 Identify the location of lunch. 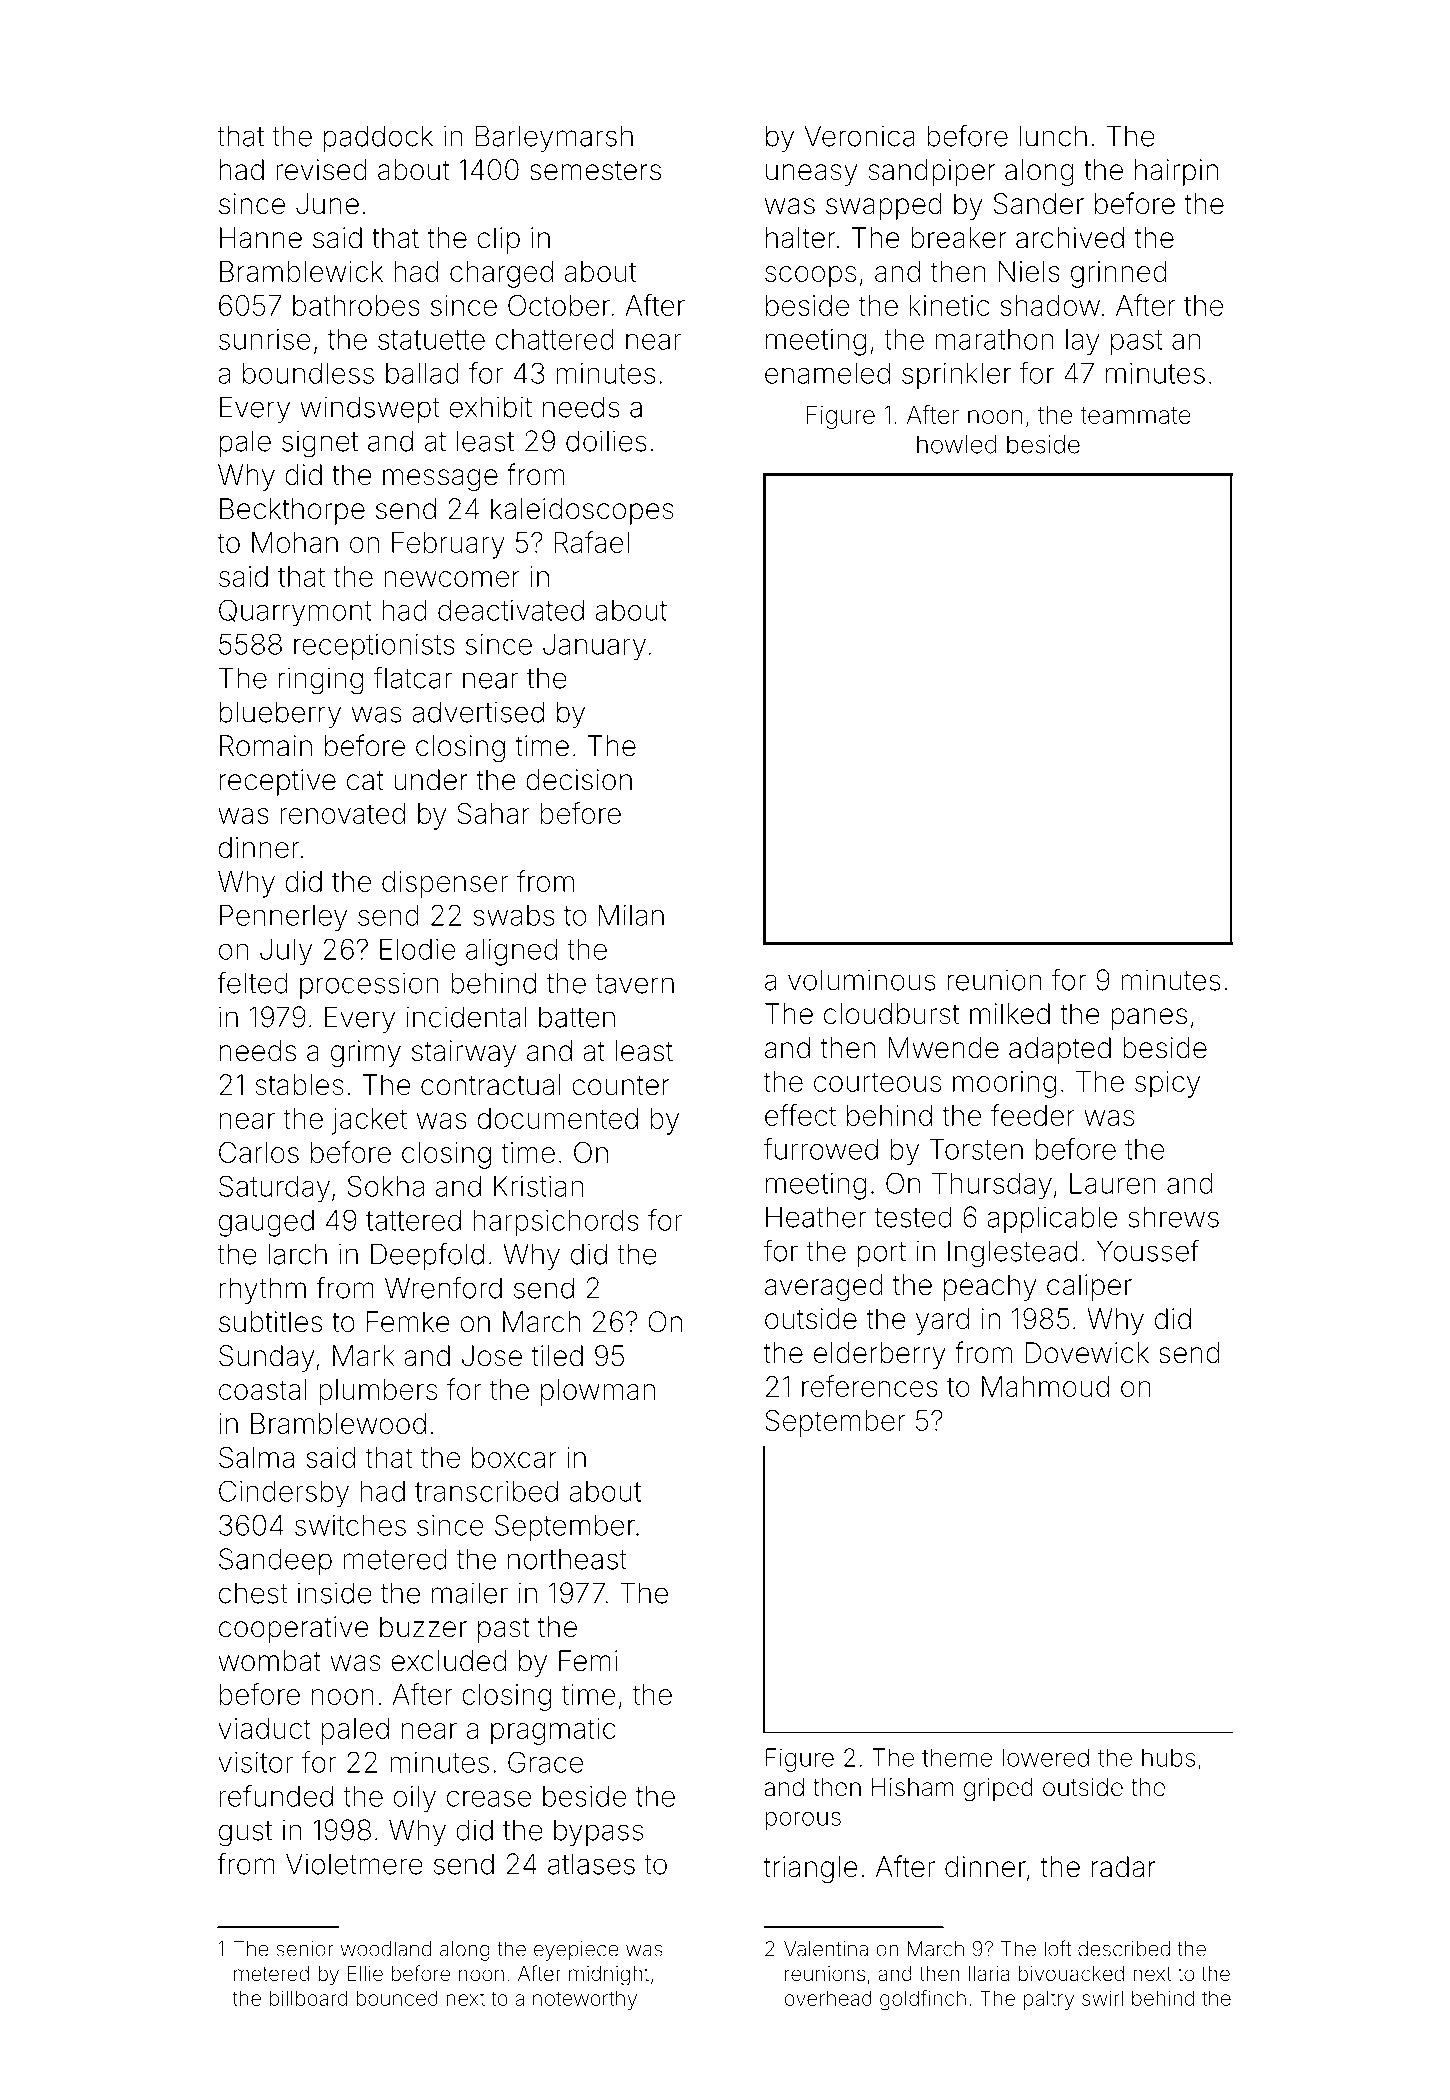
(1053, 136).
